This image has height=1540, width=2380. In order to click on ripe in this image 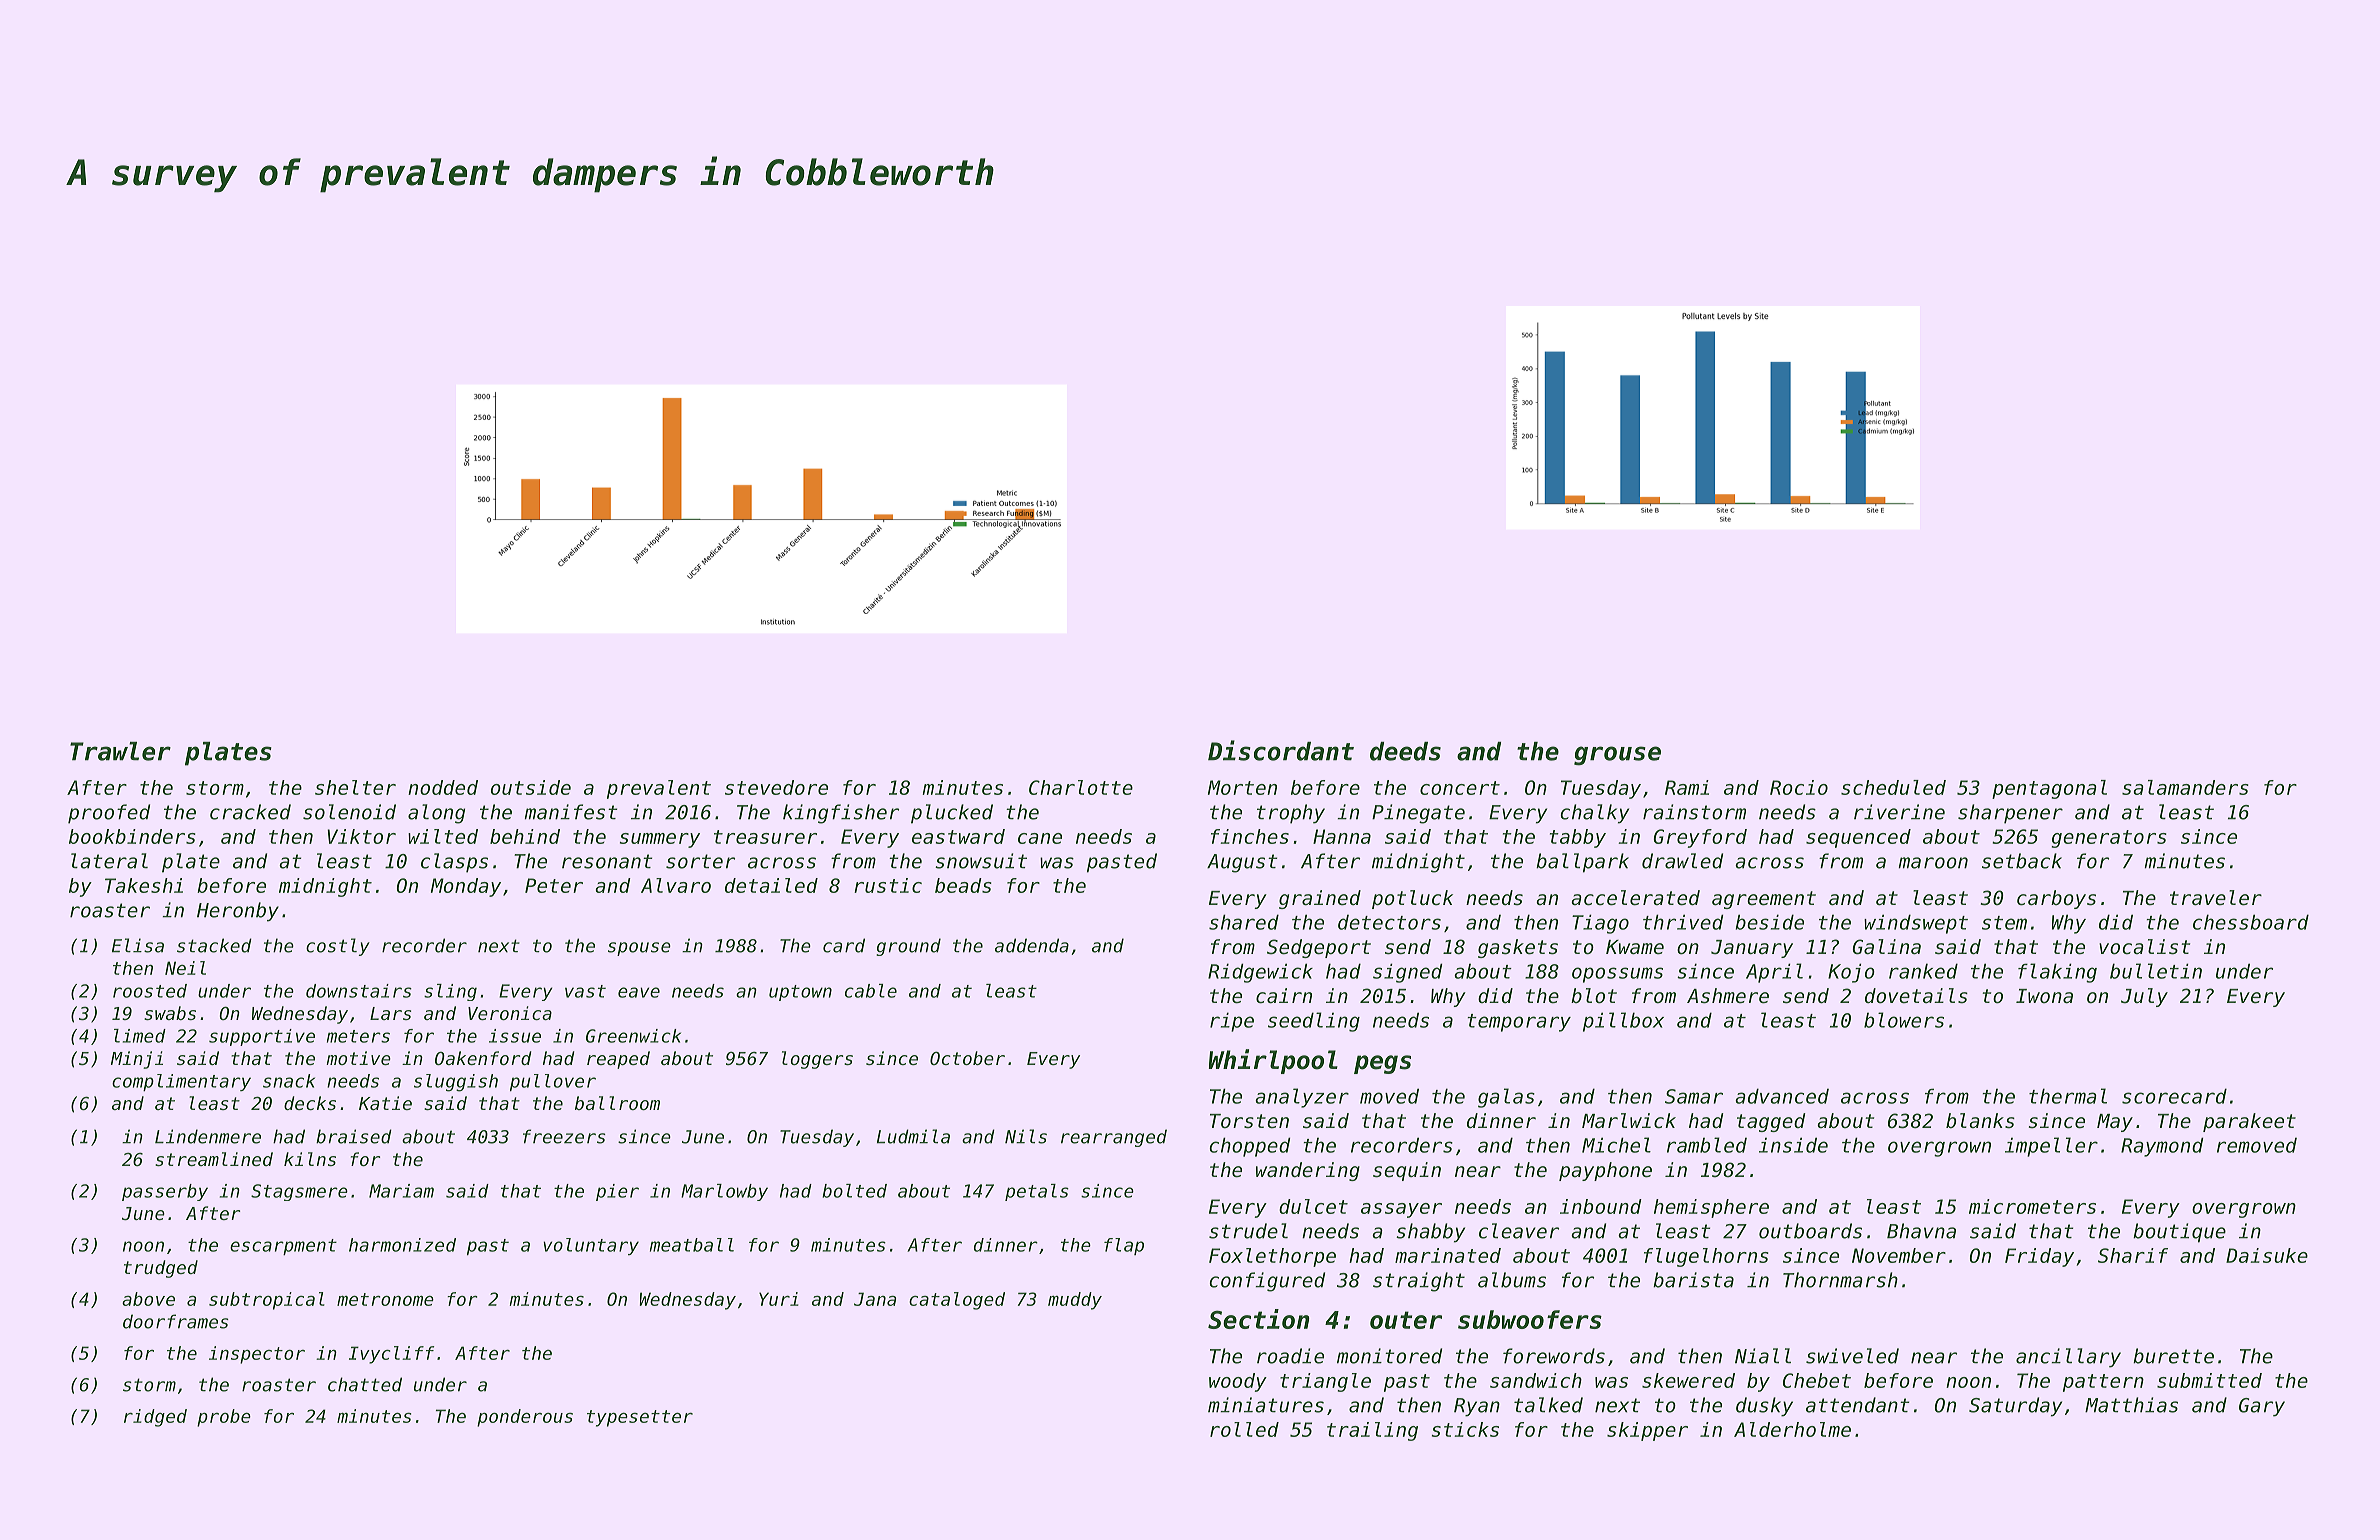, I will do `click(1232, 1022)`.
